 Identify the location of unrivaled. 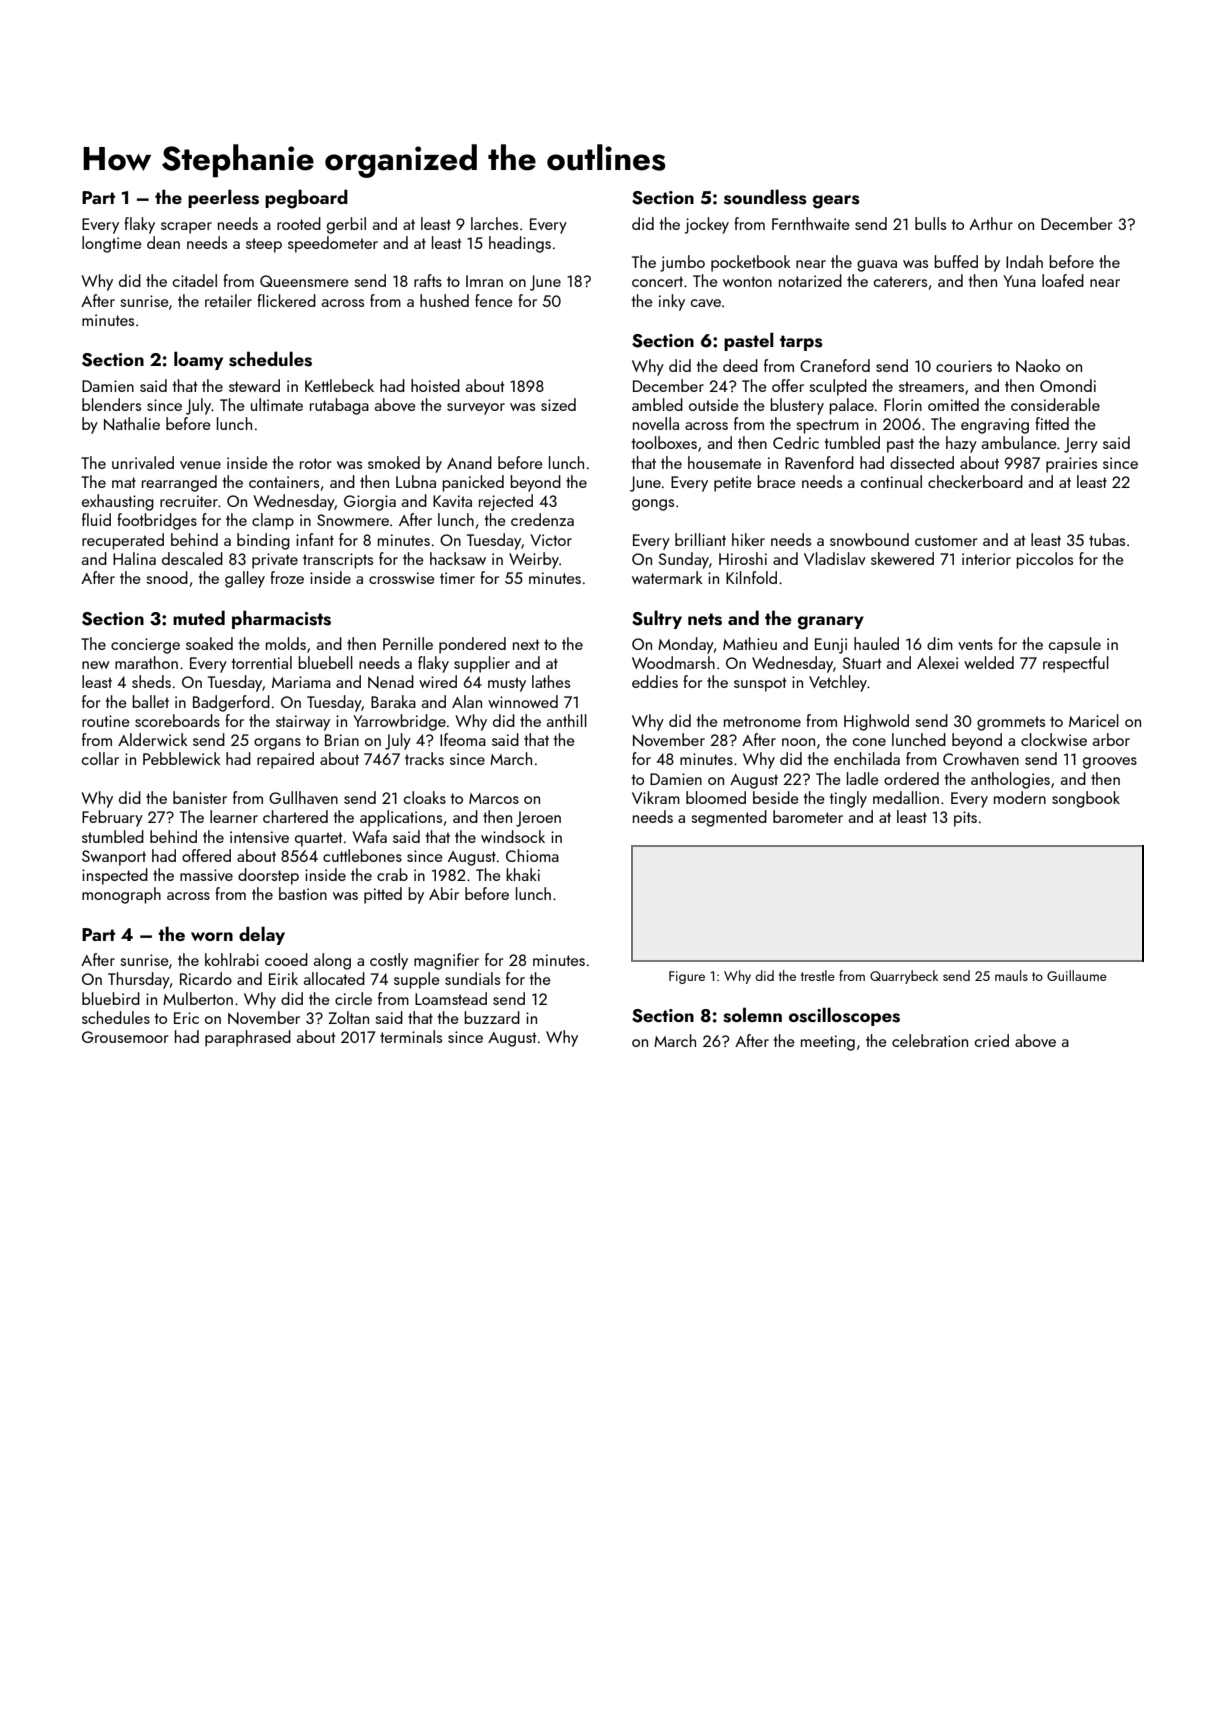
(143, 462).
